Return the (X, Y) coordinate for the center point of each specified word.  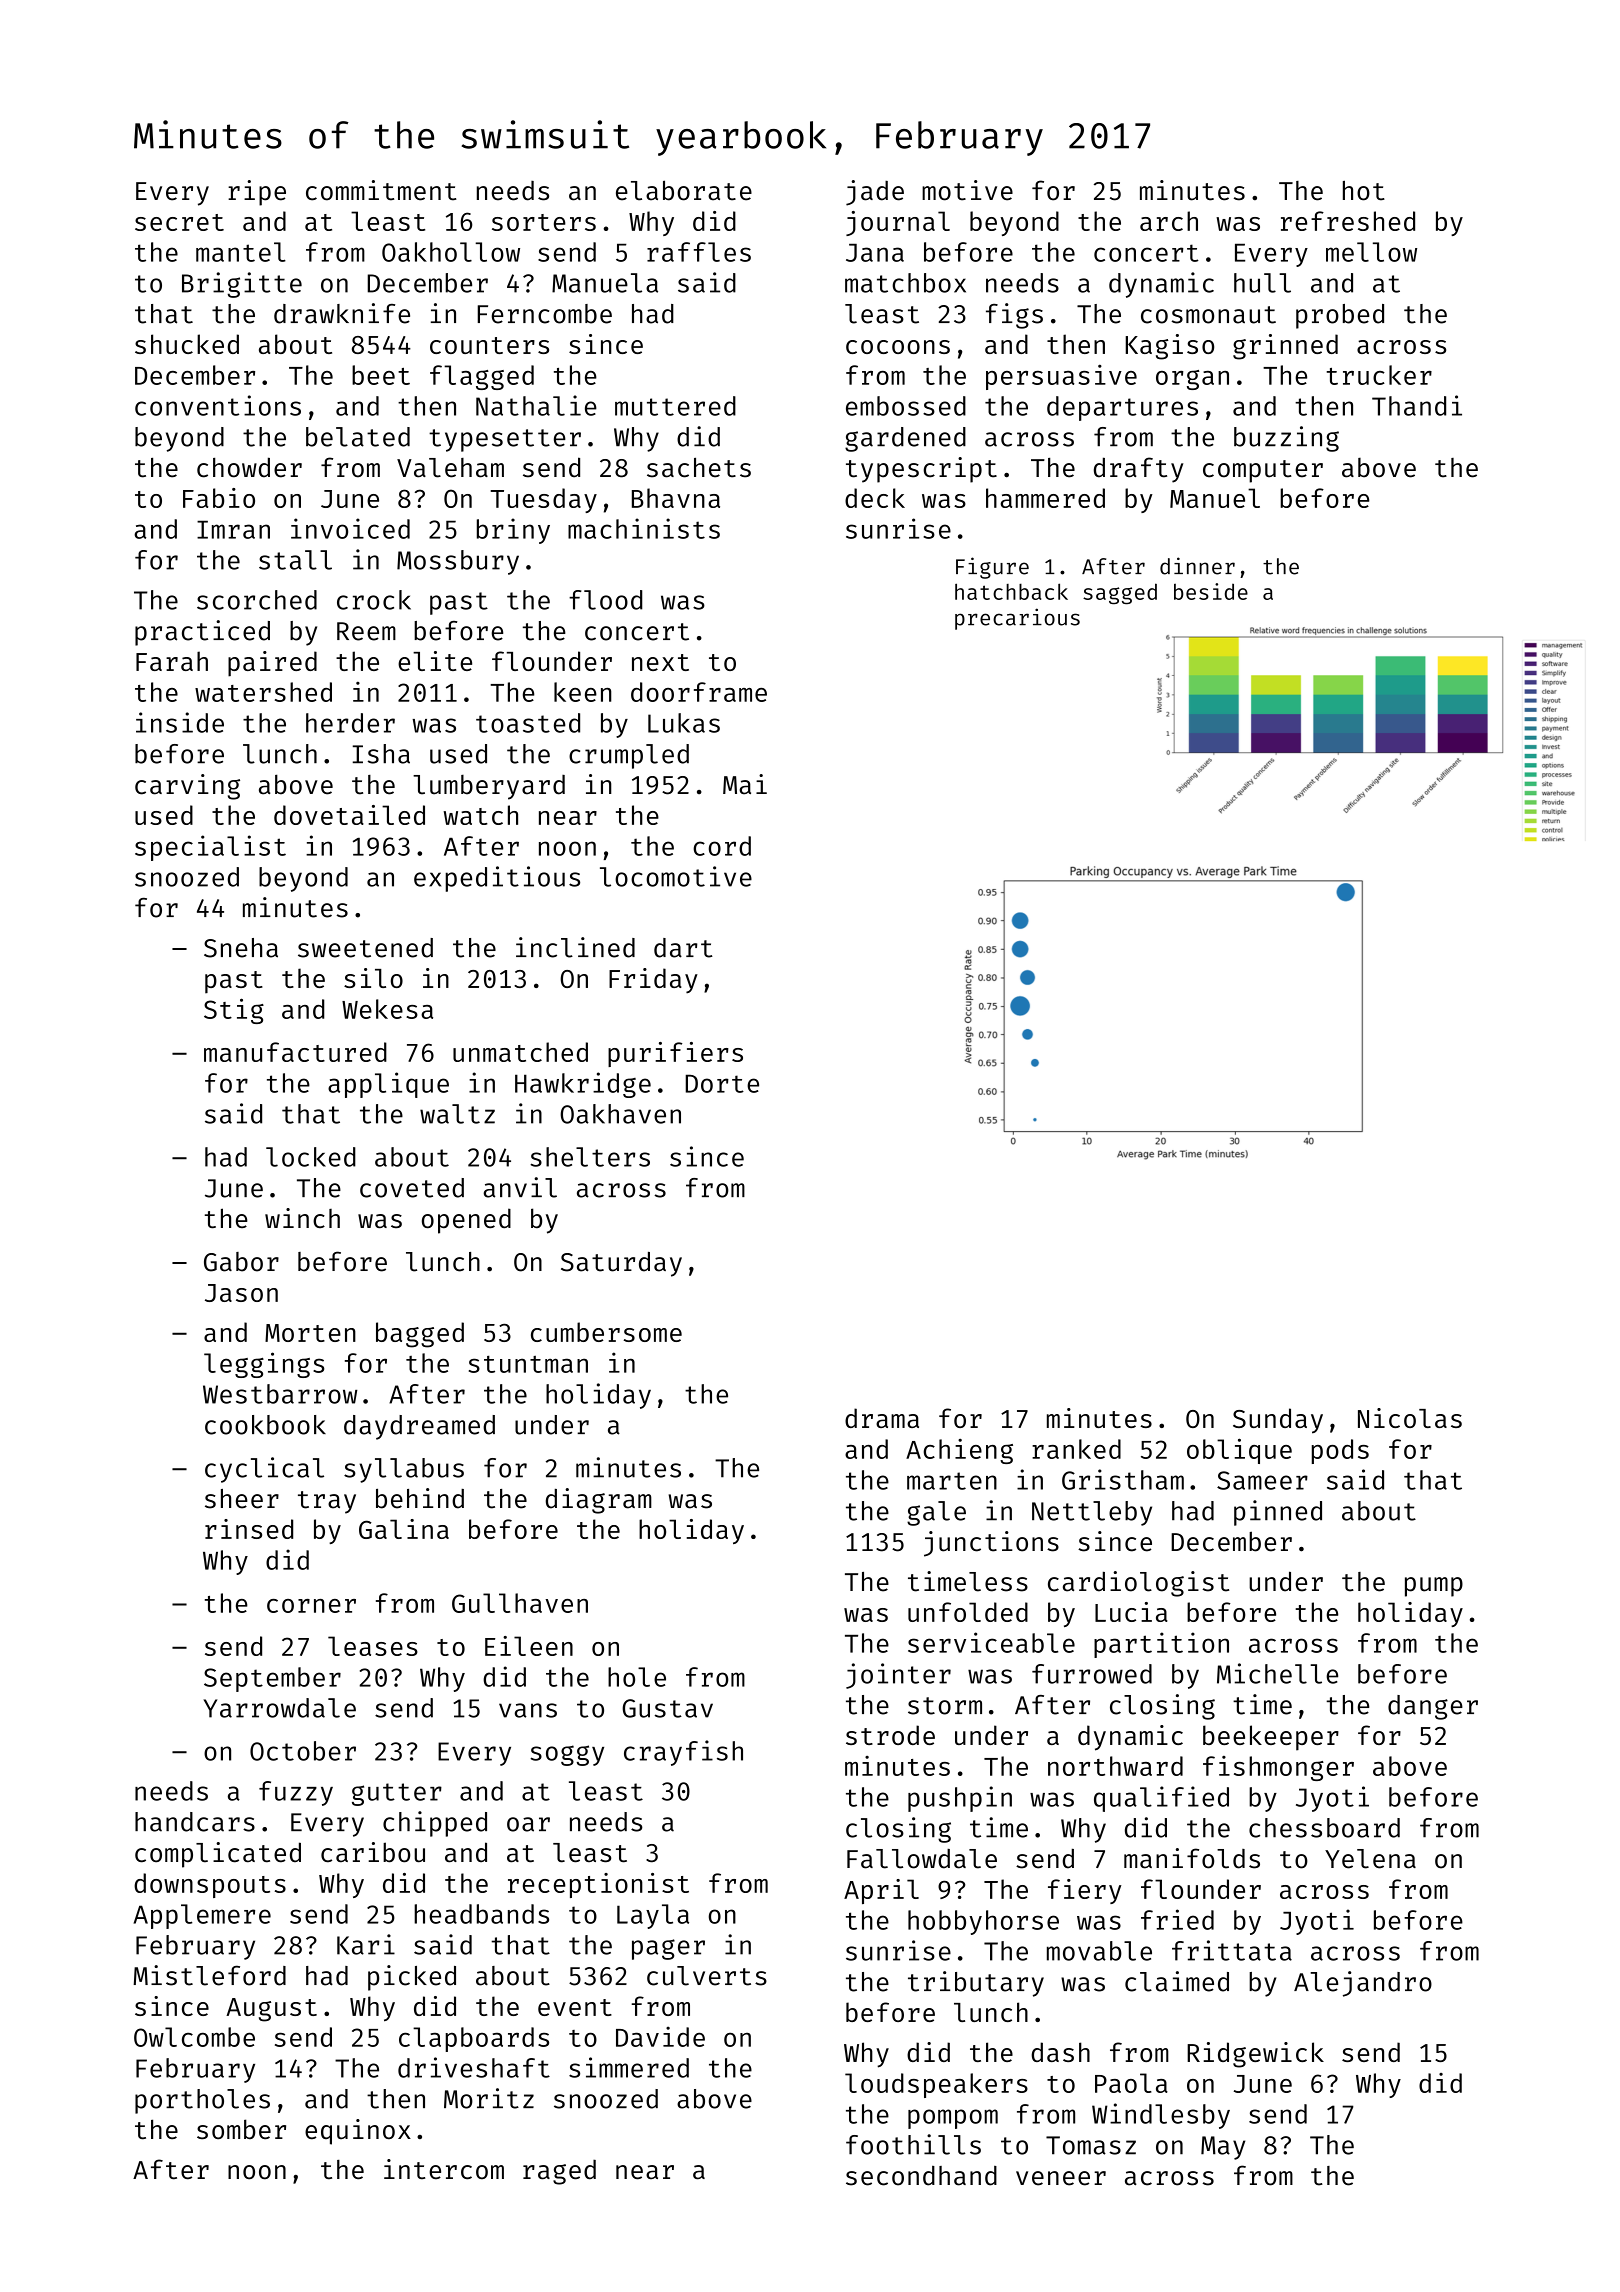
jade (875, 193)
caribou (373, 1852)
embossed (906, 406)
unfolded (968, 1612)
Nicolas (1410, 1418)
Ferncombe (545, 314)
